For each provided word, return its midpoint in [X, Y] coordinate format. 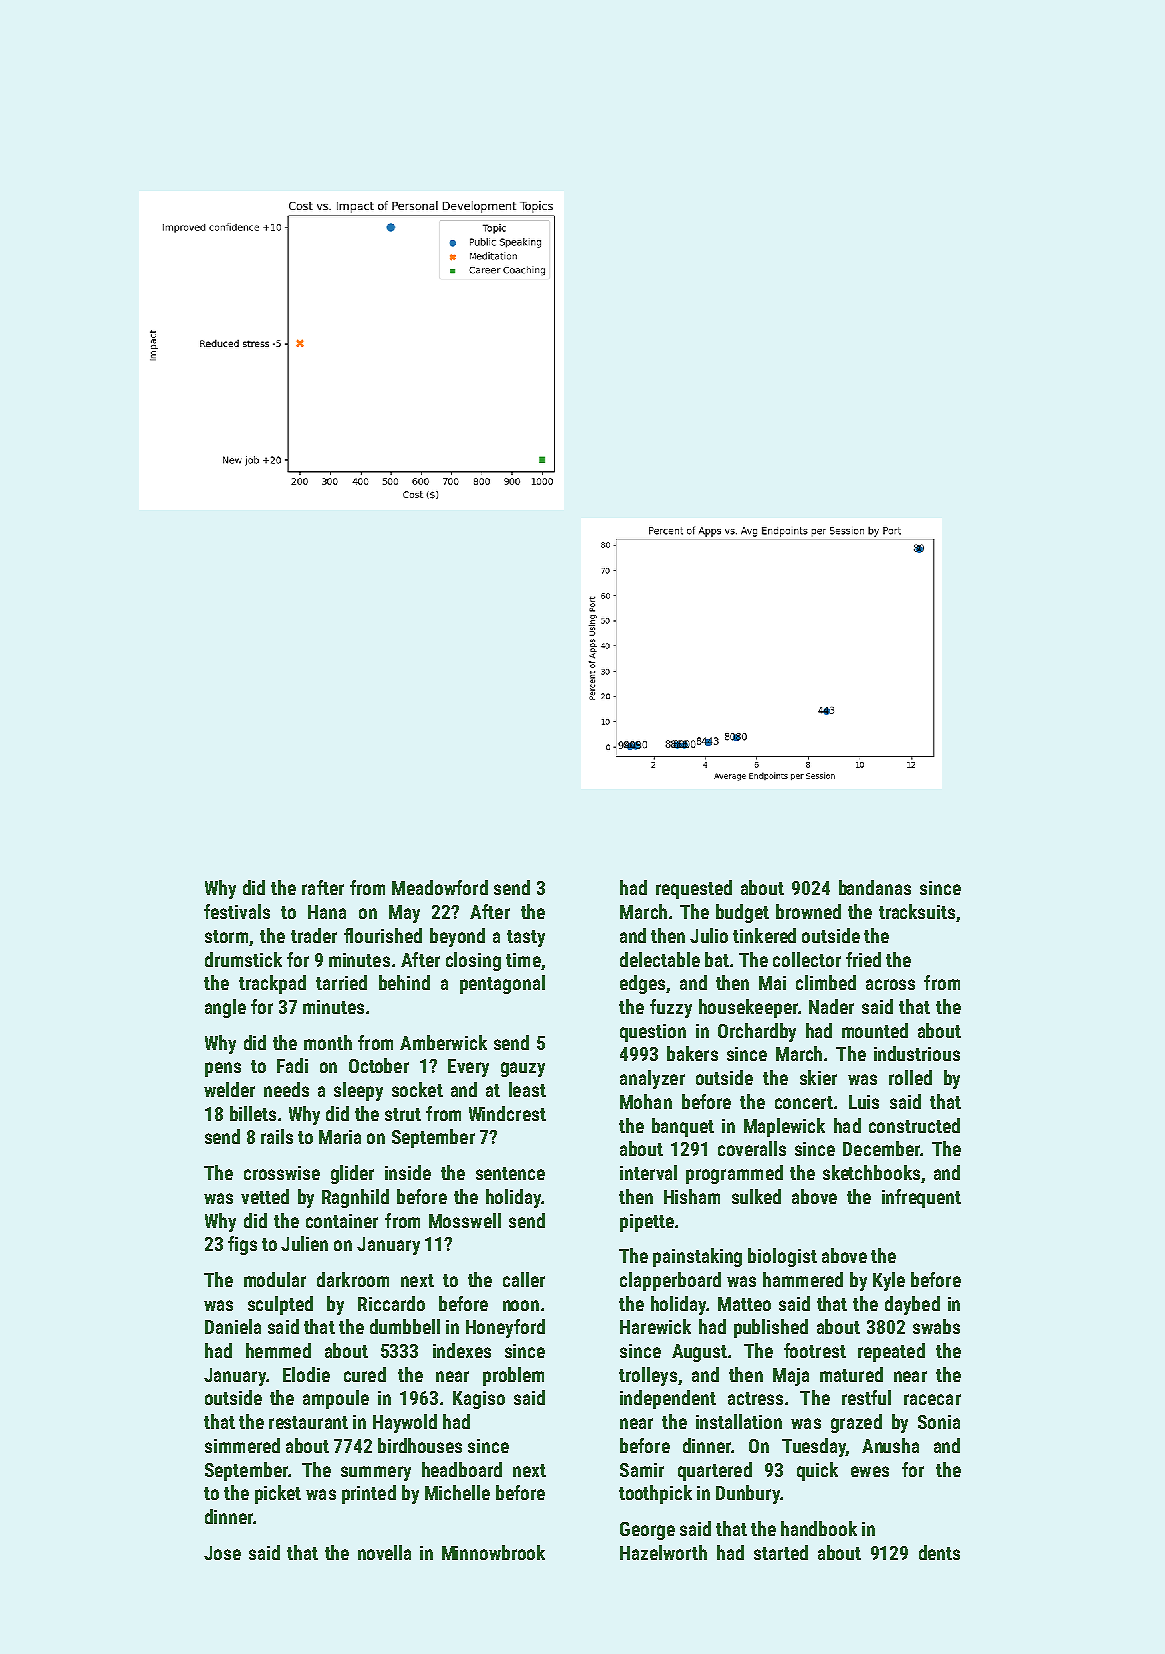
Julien [304, 1243]
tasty [526, 938]
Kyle [889, 1281]
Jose [222, 1553]
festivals [237, 911]
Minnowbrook [493, 1552]
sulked [756, 1196]
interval [648, 1172]
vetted [265, 1196]
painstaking [697, 1257]
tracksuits [917, 911]
